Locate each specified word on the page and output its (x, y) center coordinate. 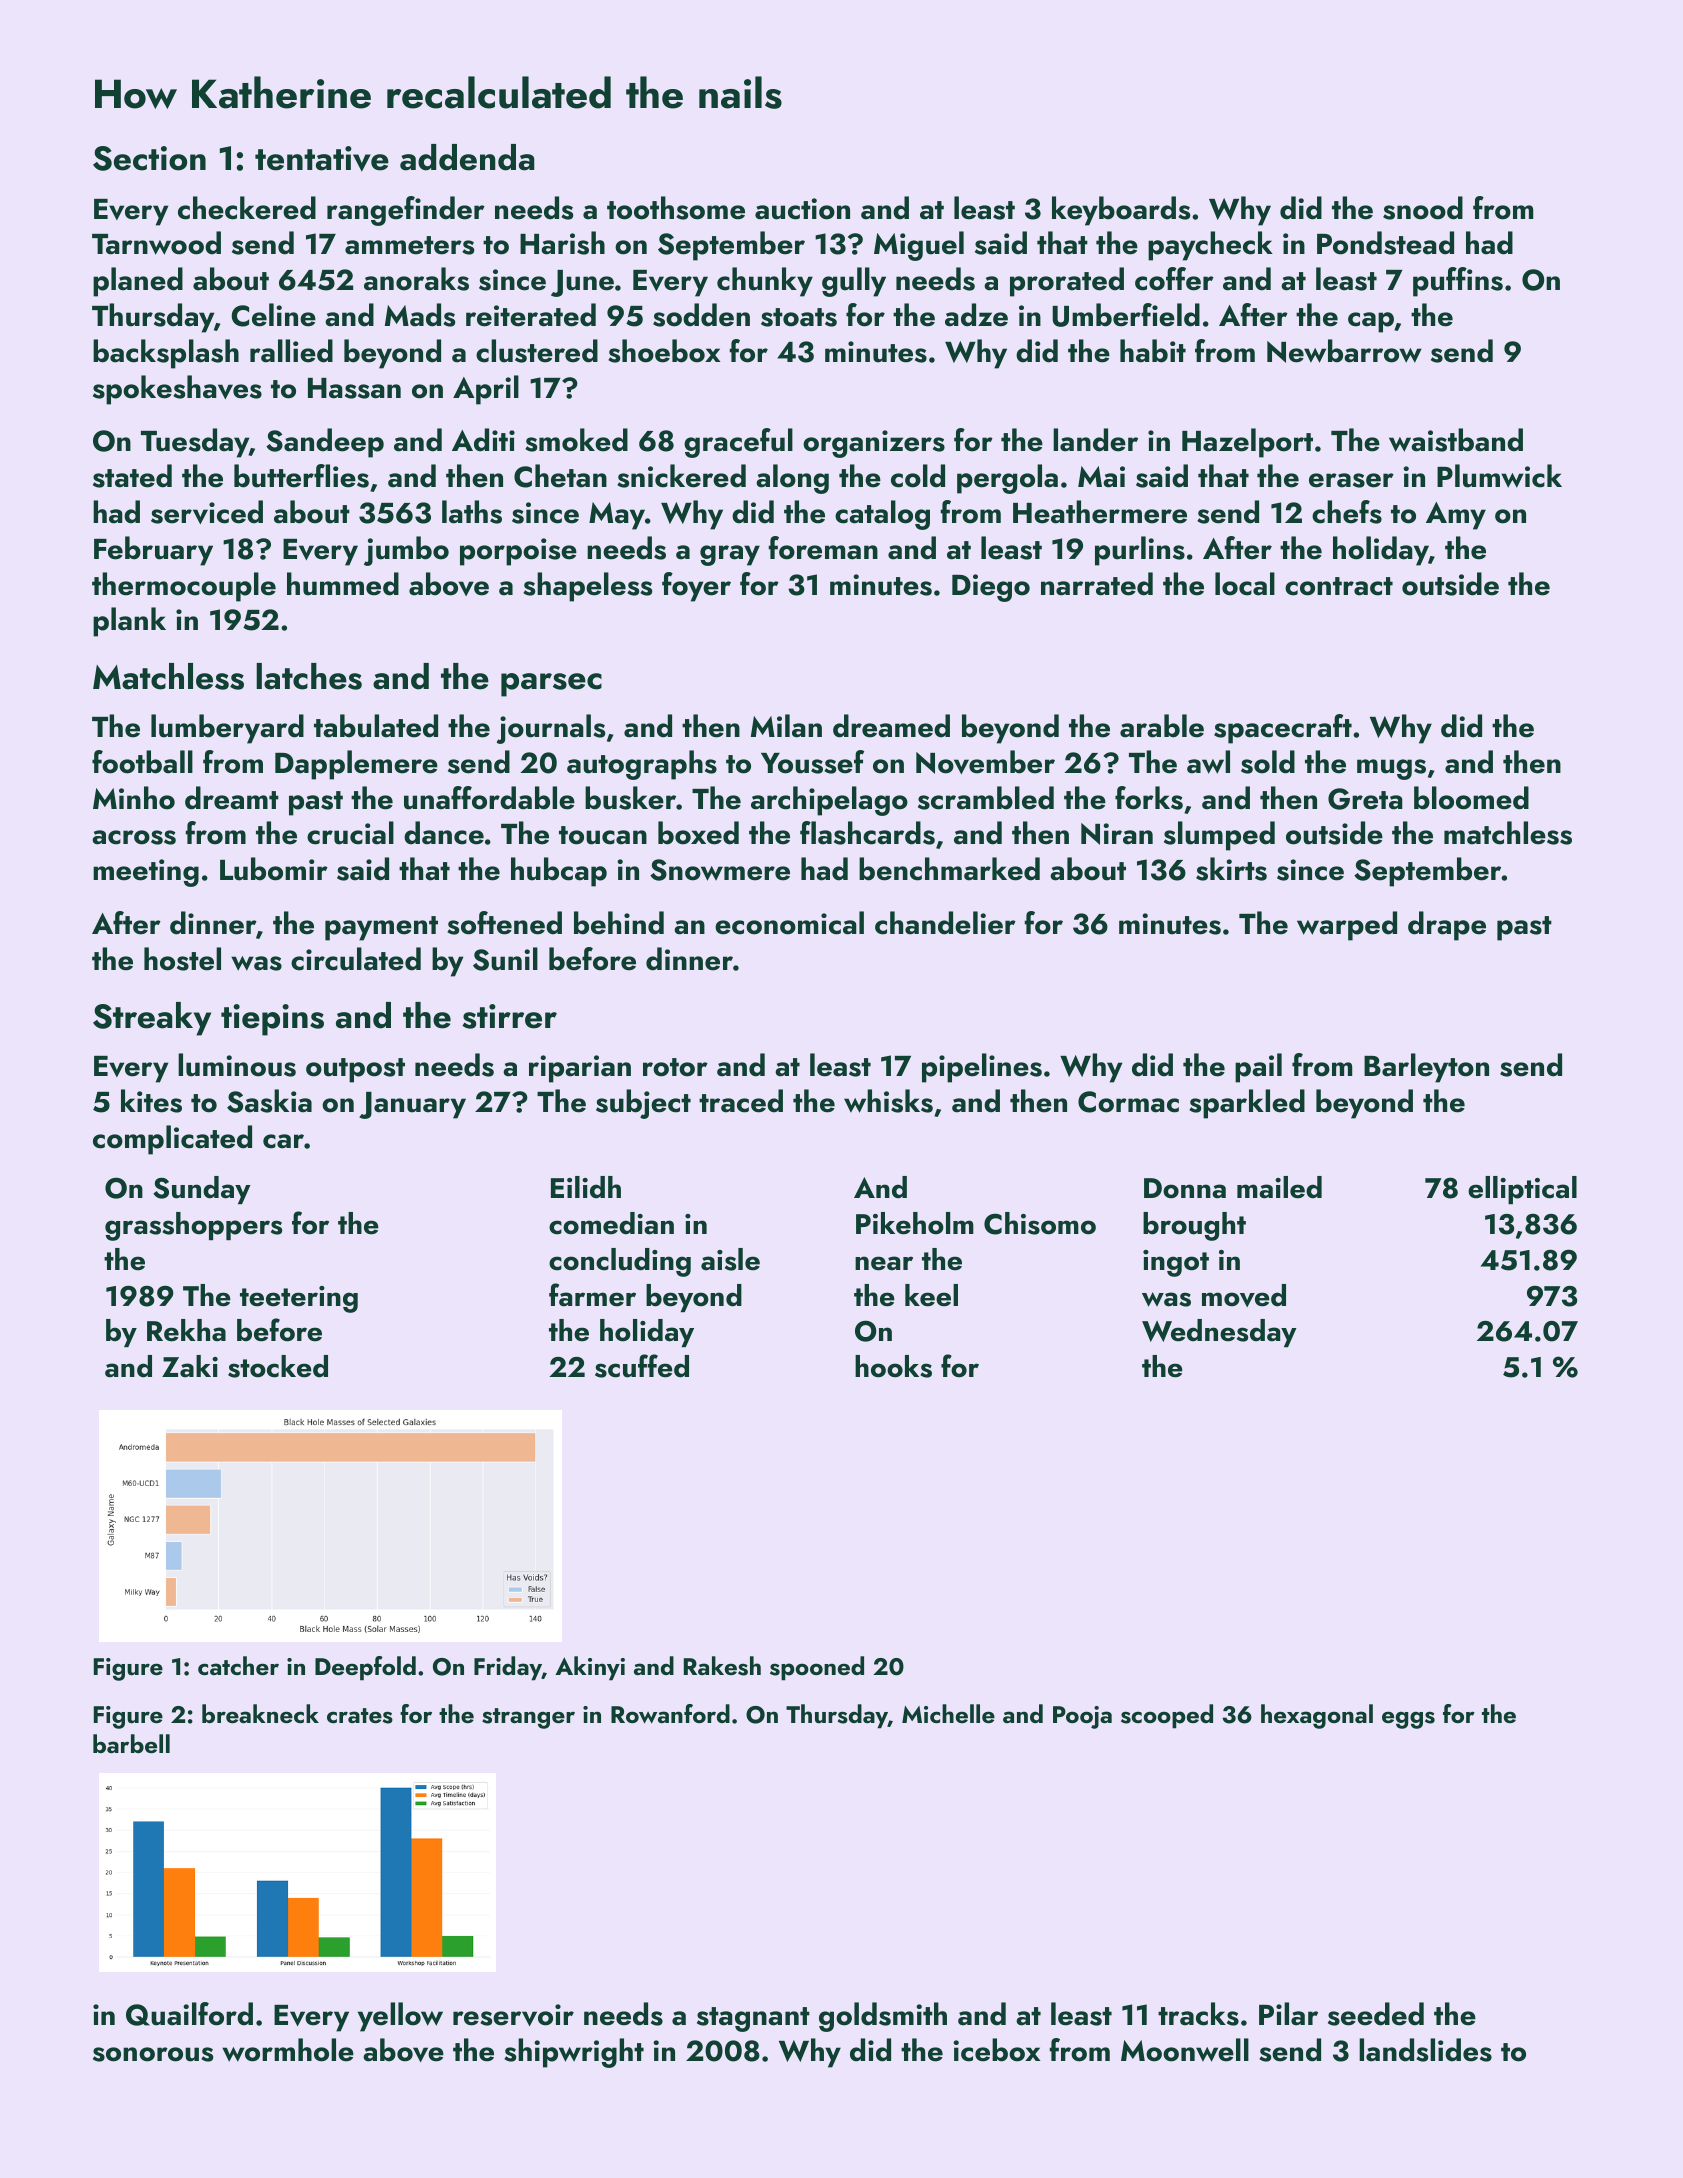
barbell (131, 1743)
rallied (291, 351)
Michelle (948, 1713)
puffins (1458, 282)
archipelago (829, 801)
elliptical (1522, 1190)
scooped (1167, 1716)
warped (1347, 926)
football (142, 762)
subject (643, 1104)
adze (976, 315)
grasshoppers (193, 1226)
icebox (996, 2050)
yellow (400, 2017)
